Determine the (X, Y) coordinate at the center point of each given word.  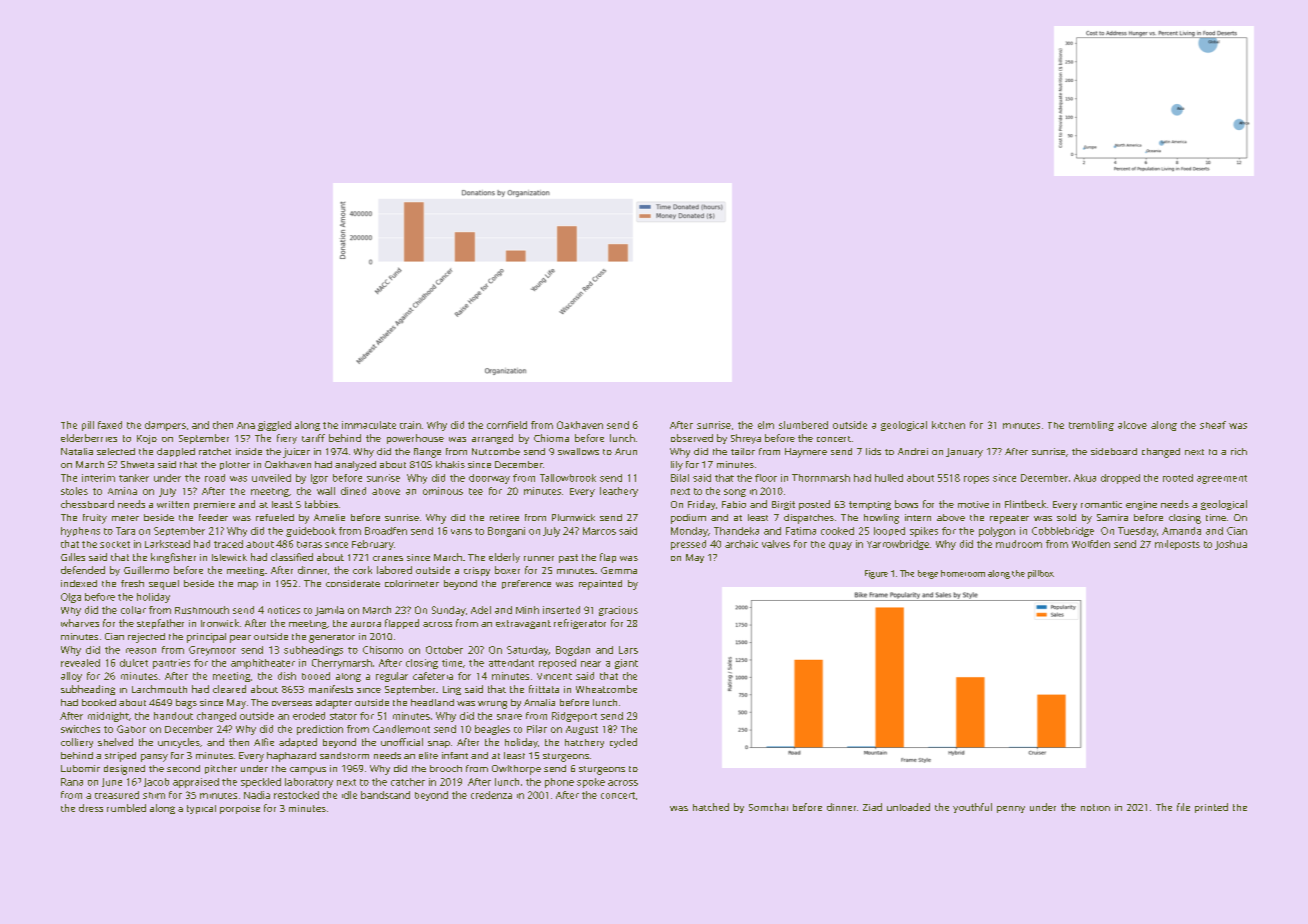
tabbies (321, 504)
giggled (274, 426)
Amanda (1181, 531)
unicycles (179, 743)
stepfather (160, 624)
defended (83, 570)
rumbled (126, 808)
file (1183, 807)
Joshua (1231, 545)
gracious (618, 611)
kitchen (948, 425)
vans (461, 532)
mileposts (1177, 545)
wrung (492, 705)
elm (766, 425)
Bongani (506, 532)
